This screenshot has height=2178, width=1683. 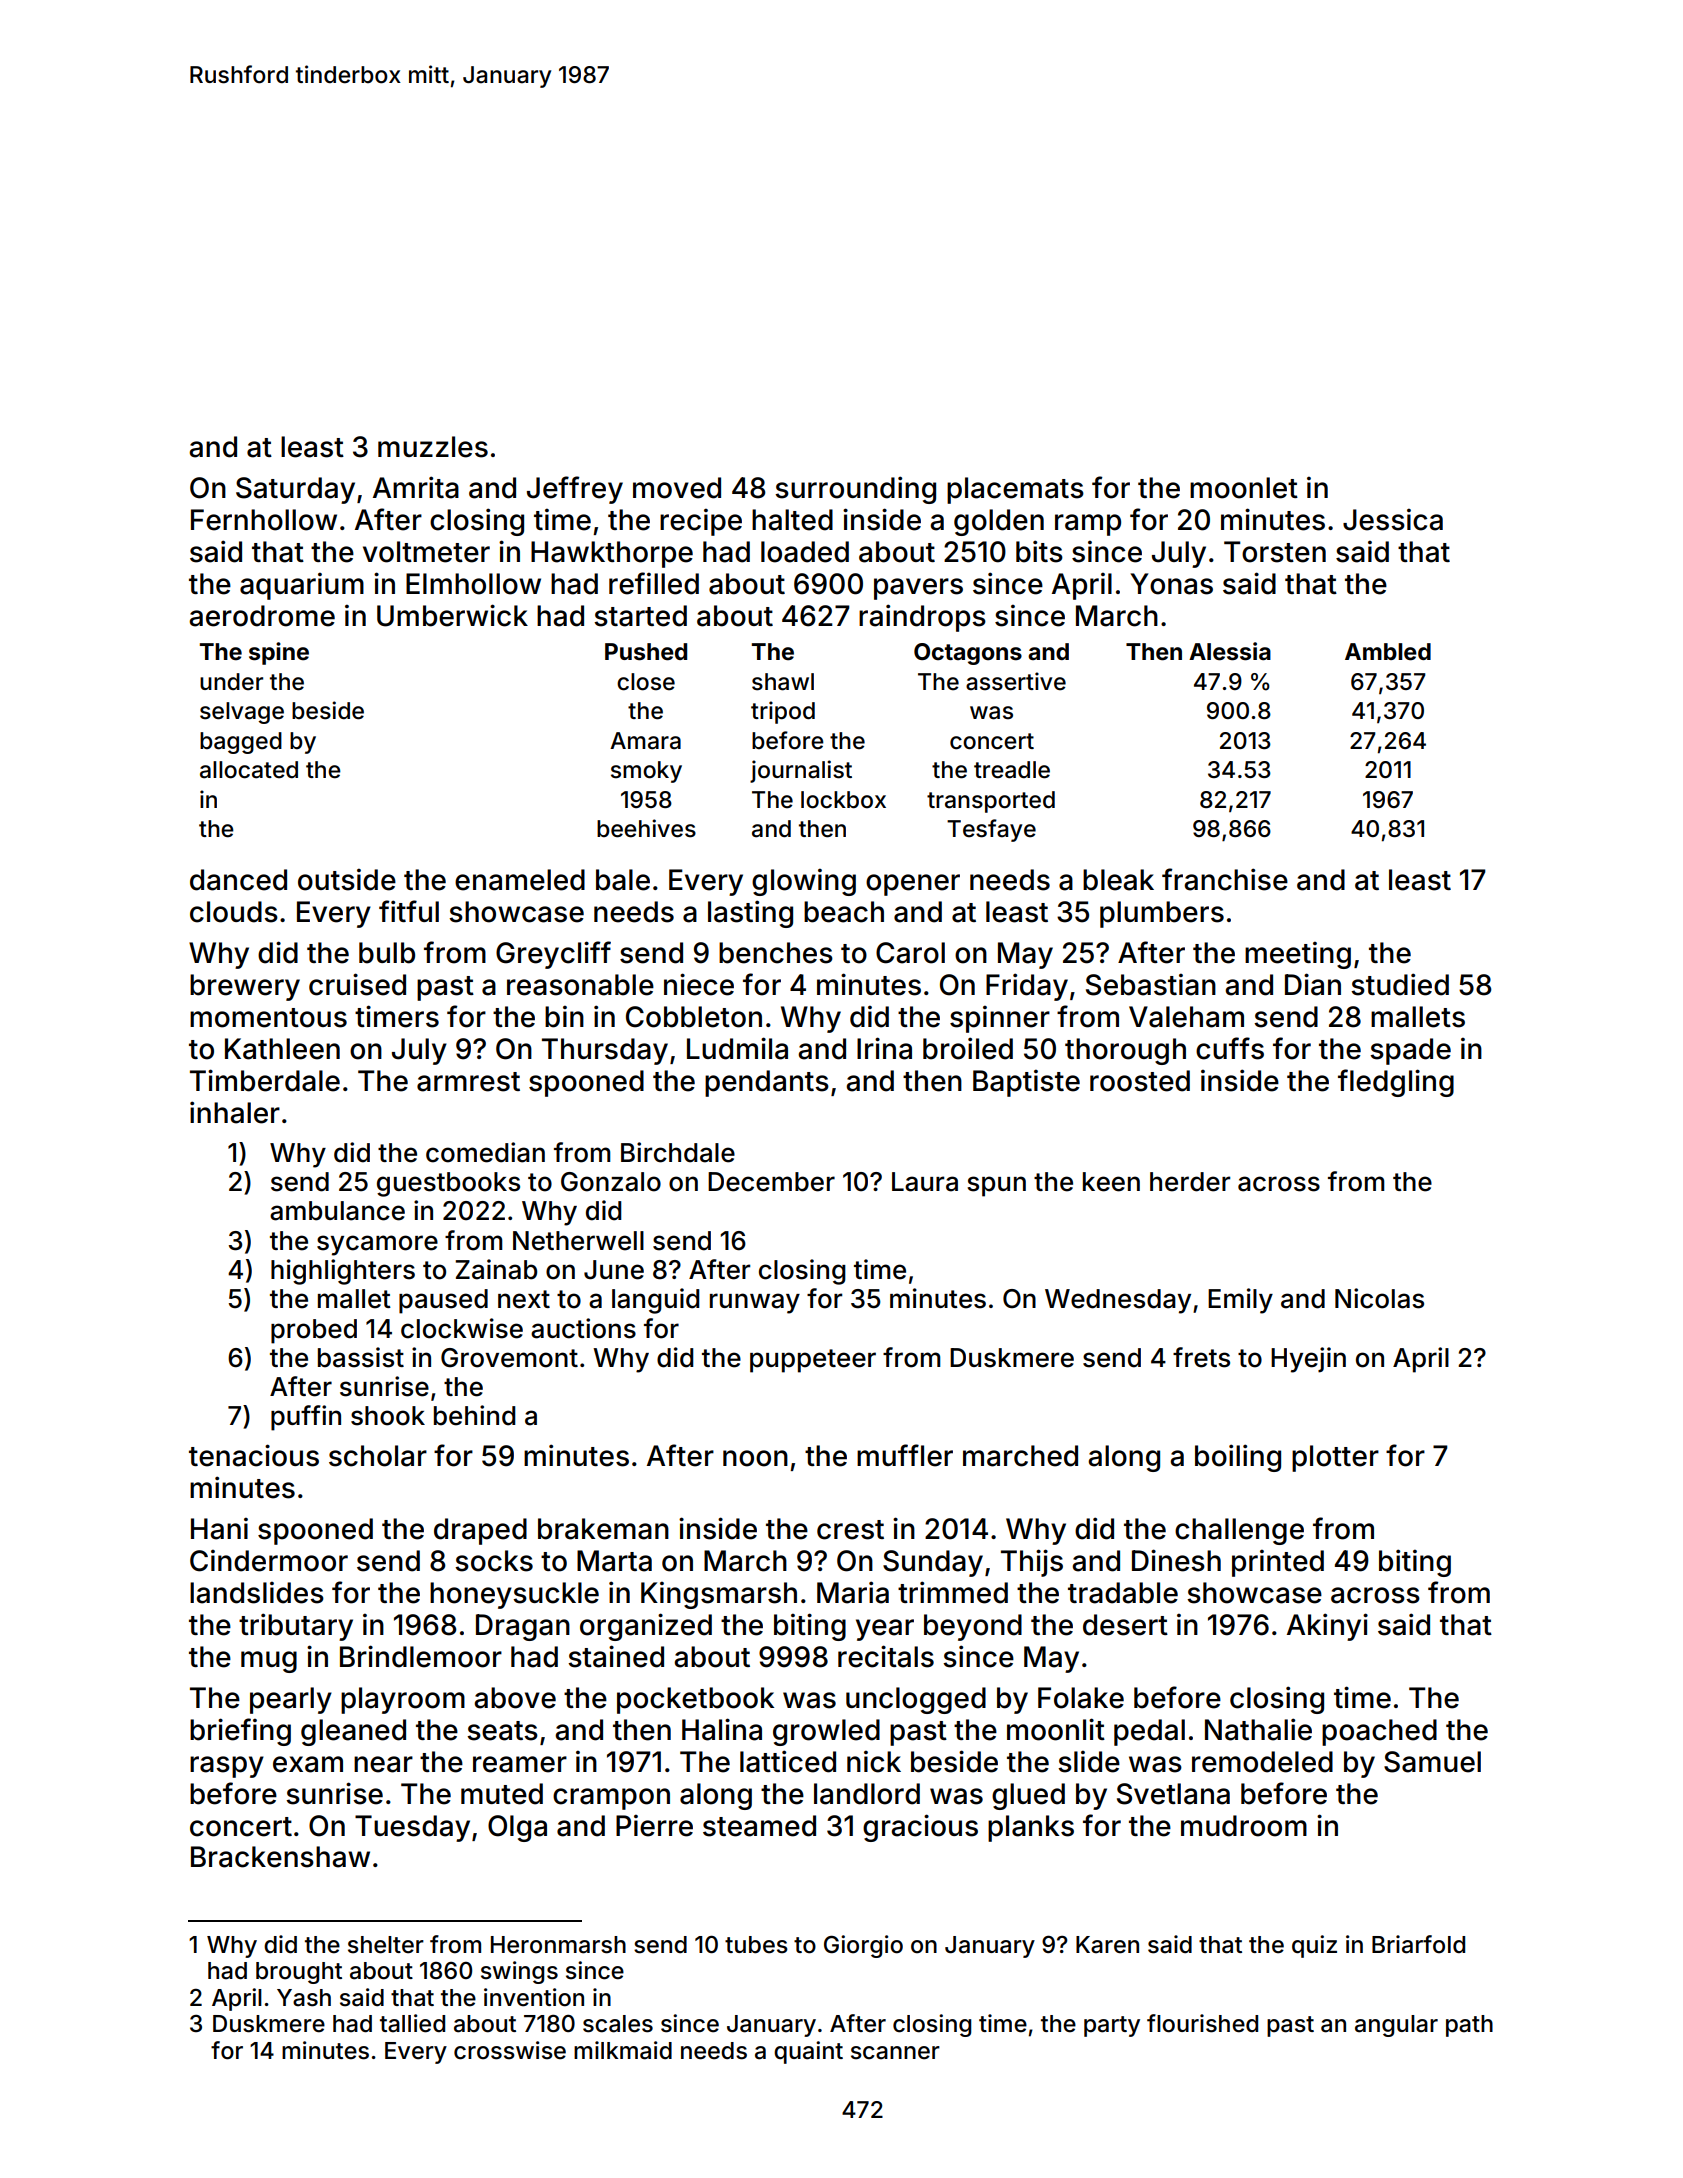 I want to click on surrounding, so click(x=855, y=490).
